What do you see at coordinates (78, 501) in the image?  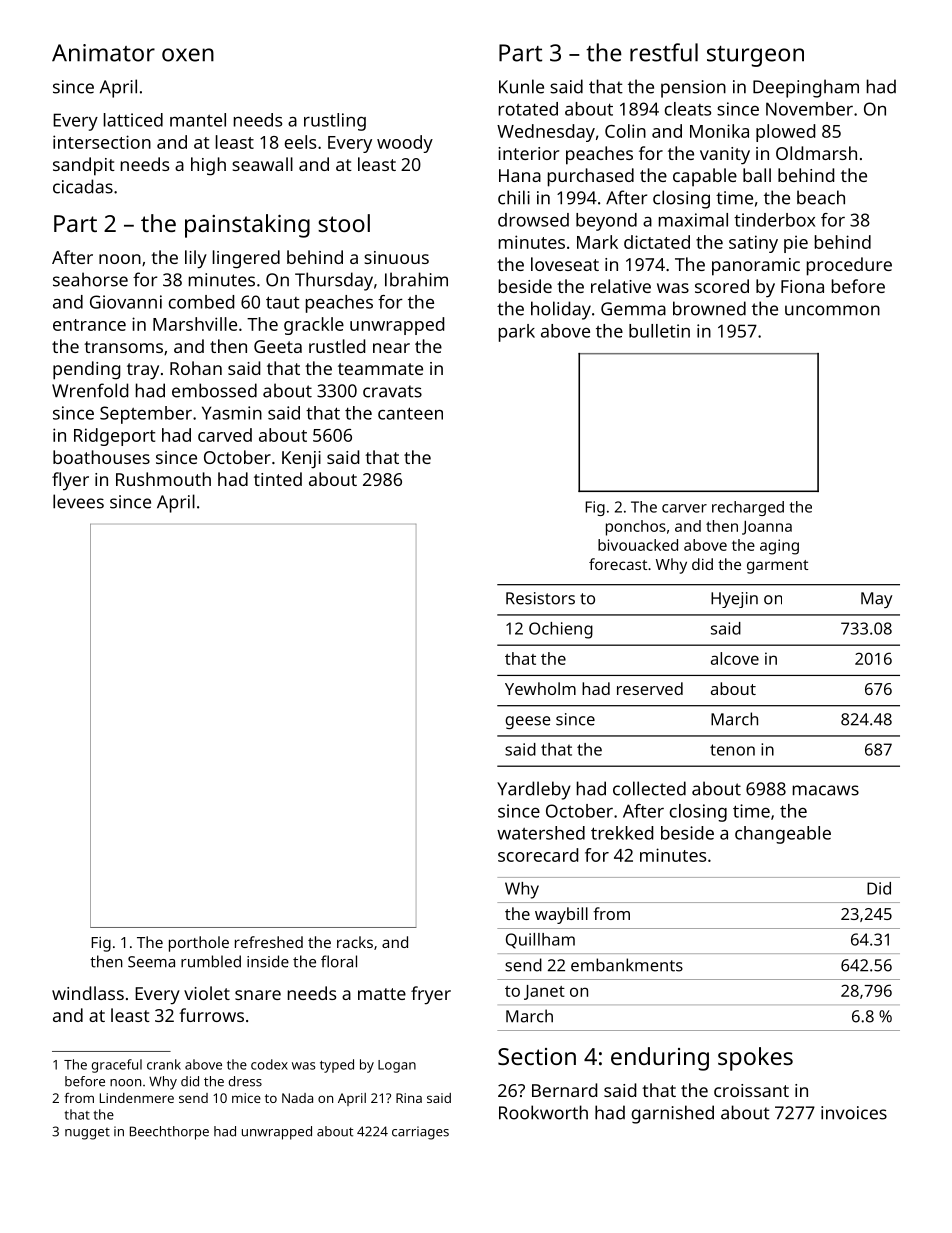 I see `levees` at bounding box center [78, 501].
